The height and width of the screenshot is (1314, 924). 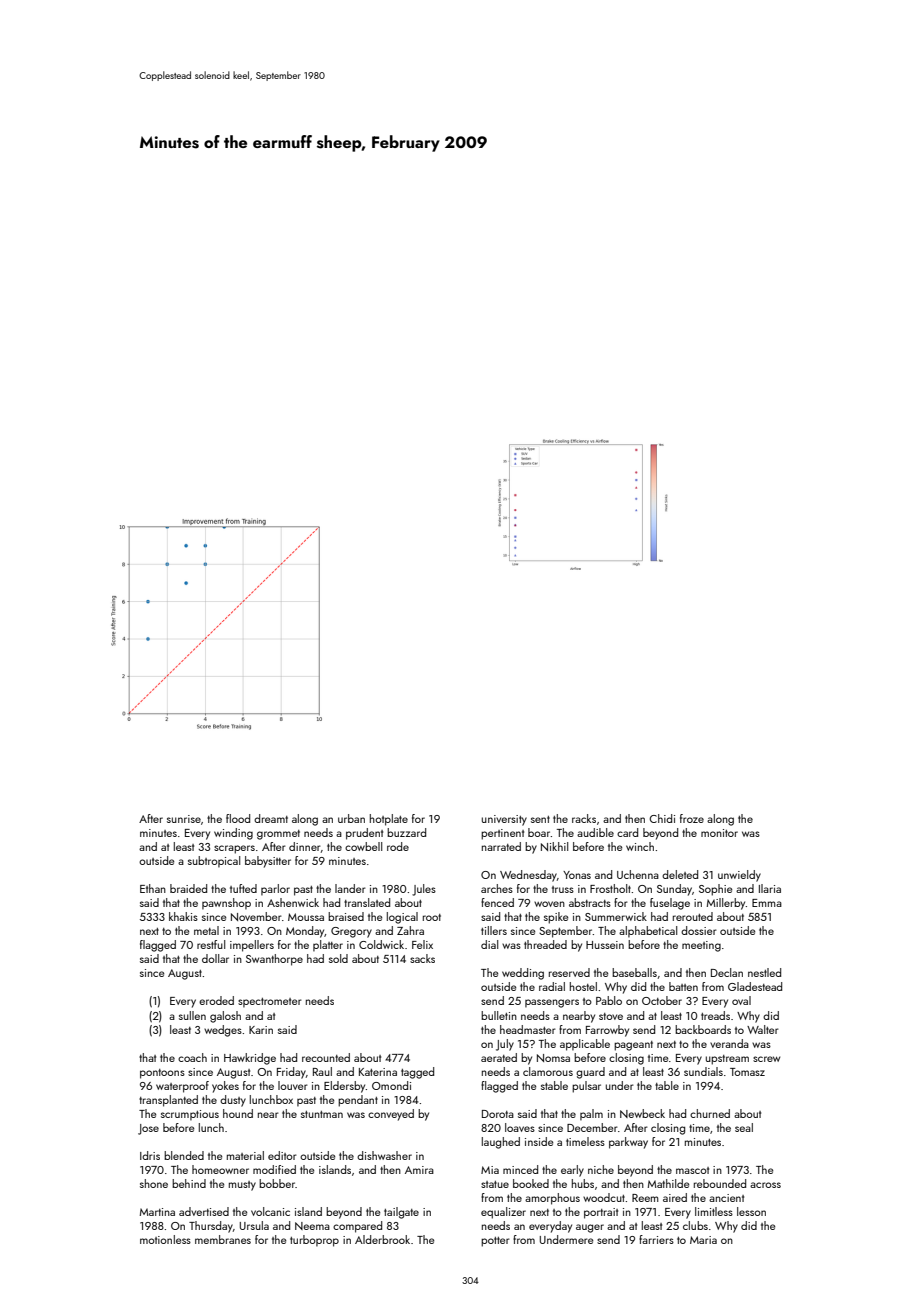 I want to click on spectrometer, so click(x=270, y=1003).
